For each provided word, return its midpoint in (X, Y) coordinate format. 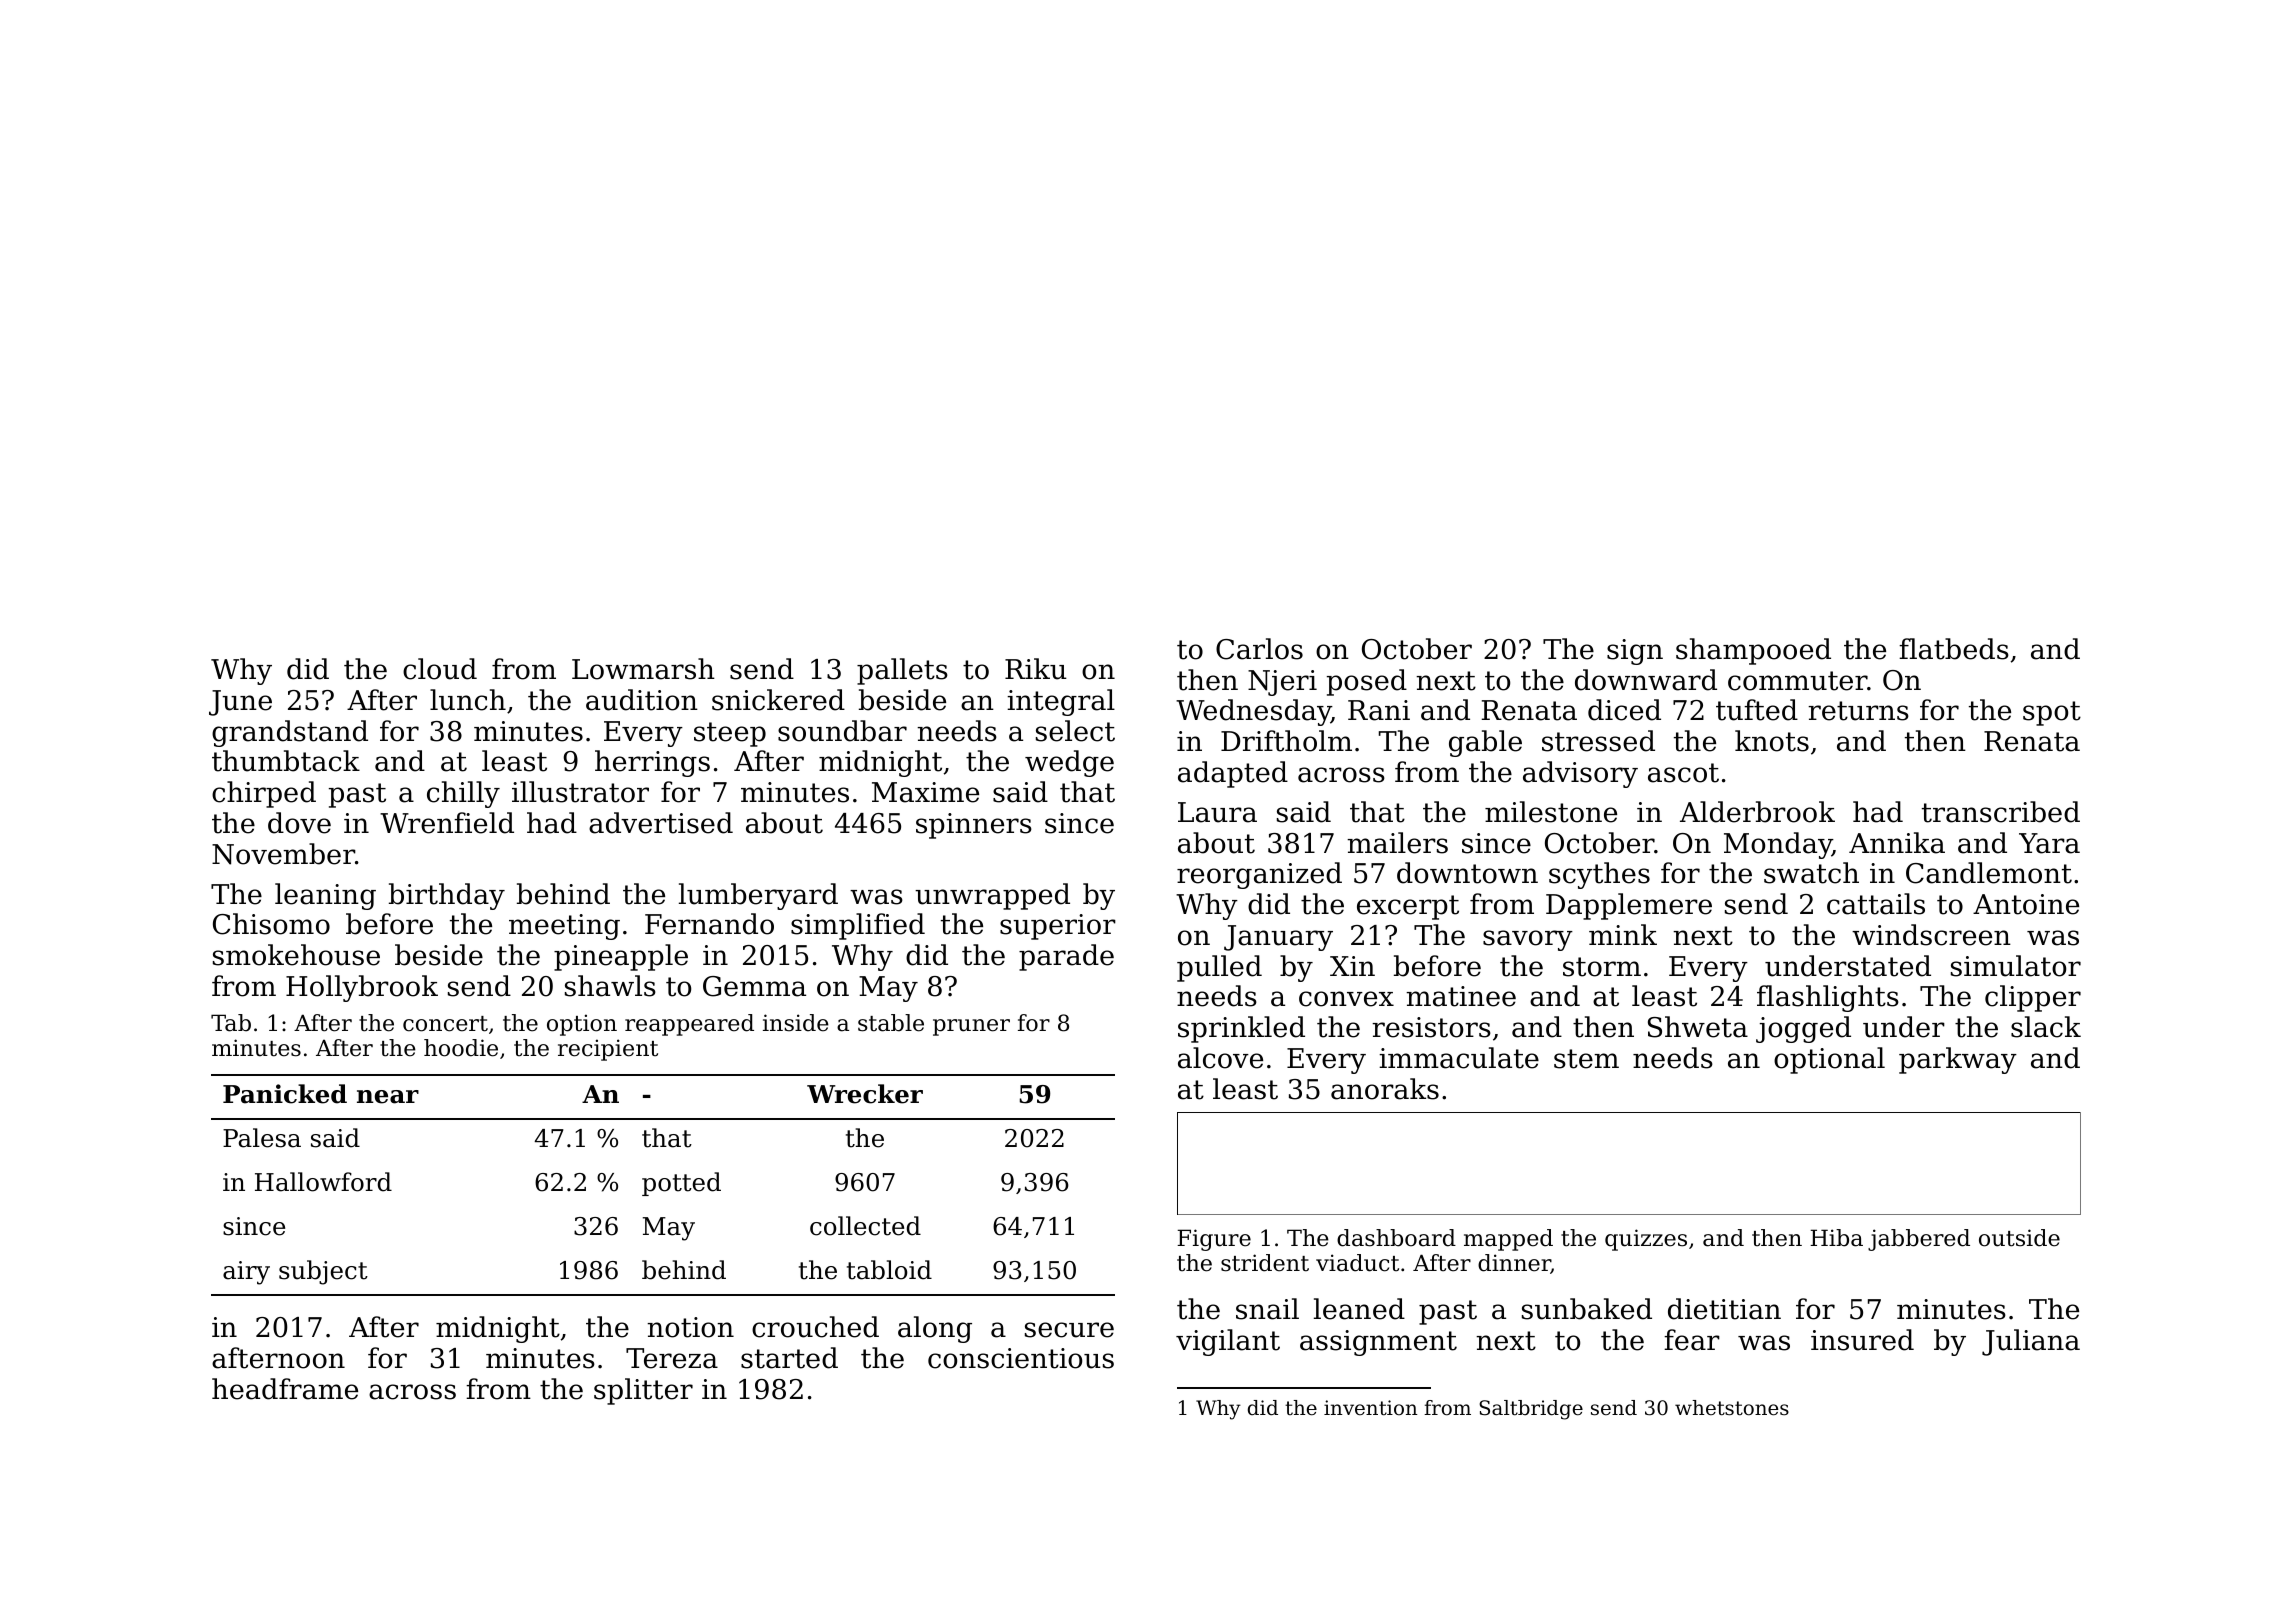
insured (1862, 1340)
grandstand (290, 733)
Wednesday (1253, 712)
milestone (1551, 812)
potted (681, 1184)
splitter (643, 1391)
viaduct (1357, 1263)
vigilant (1228, 1342)
